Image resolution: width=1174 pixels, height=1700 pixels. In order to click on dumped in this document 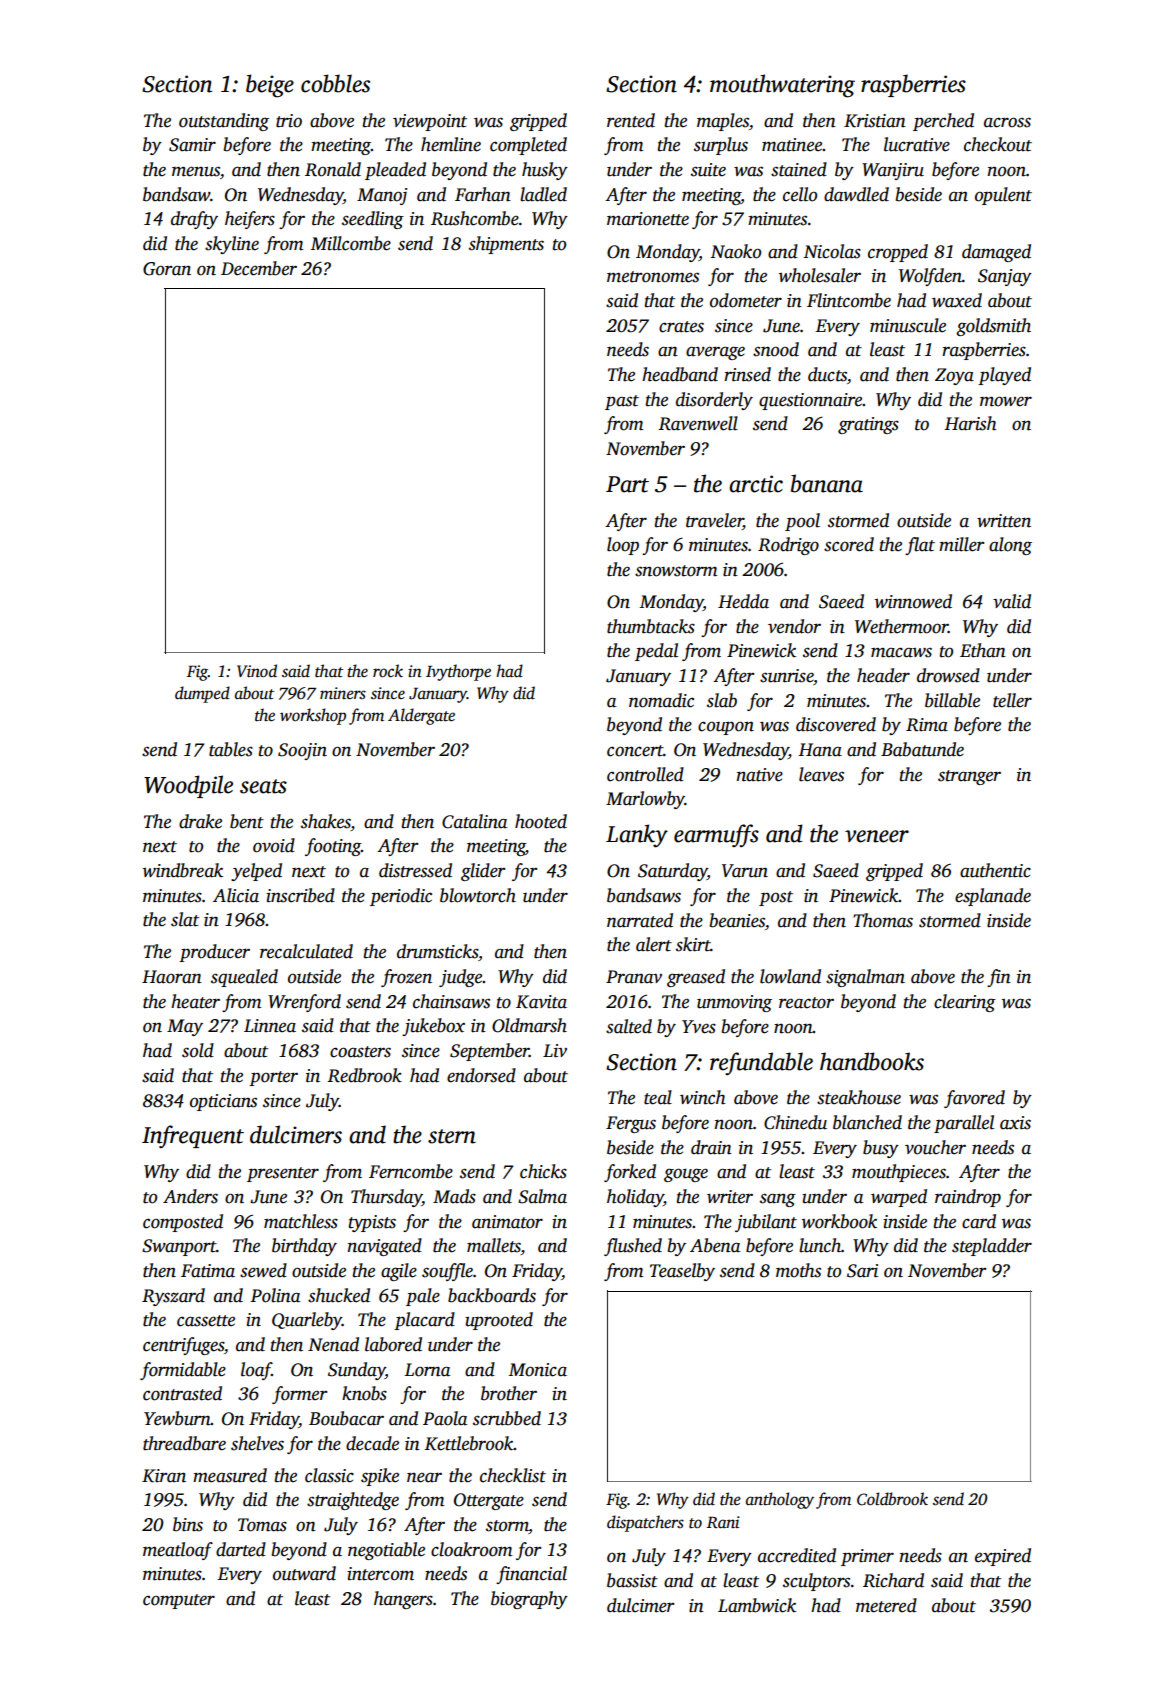, I will do `click(202, 694)`.
